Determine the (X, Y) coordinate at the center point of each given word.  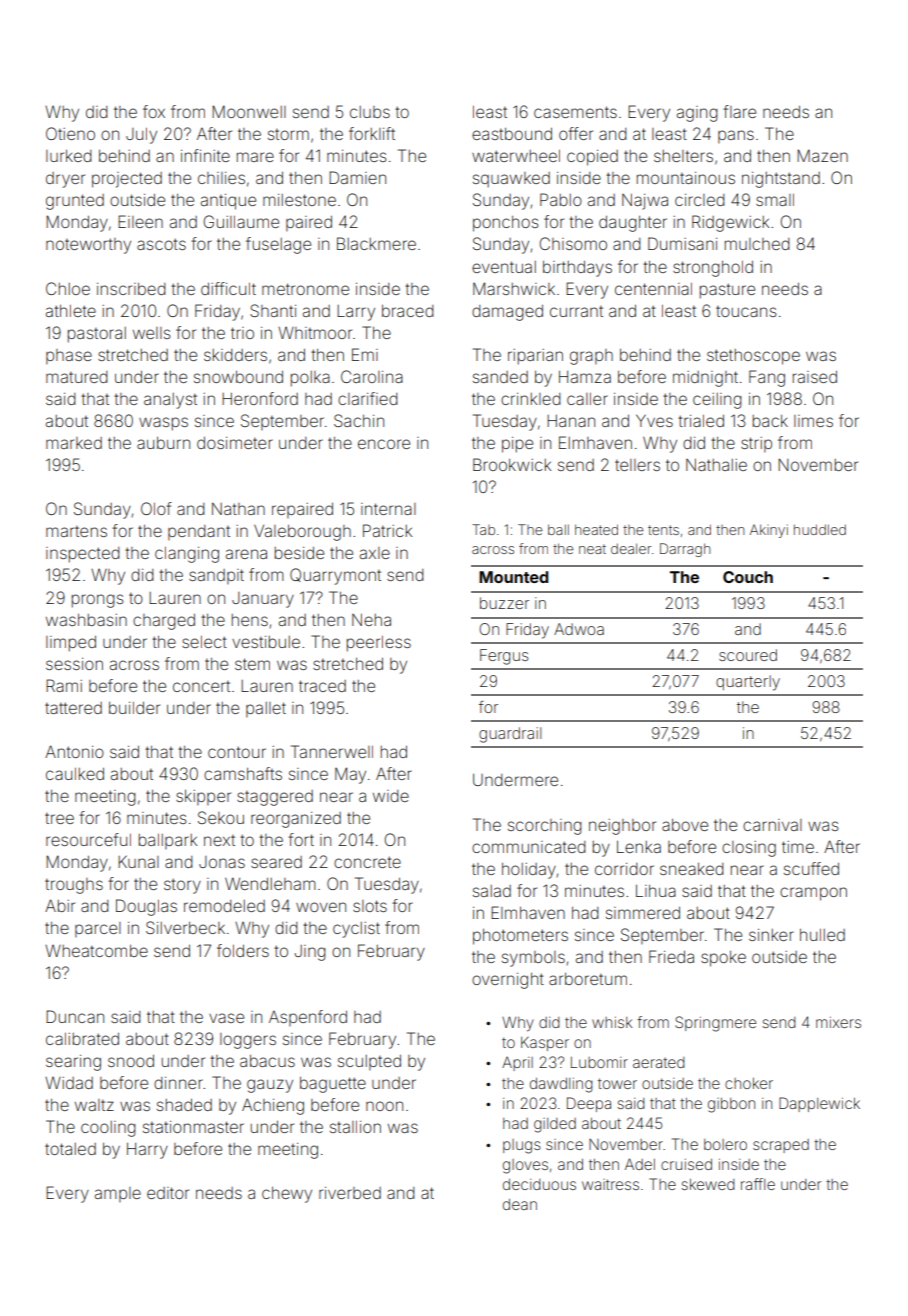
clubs (370, 112)
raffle (758, 1184)
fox (154, 111)
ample (118, 1194)
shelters (683, 156)
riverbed (350, 1193)
